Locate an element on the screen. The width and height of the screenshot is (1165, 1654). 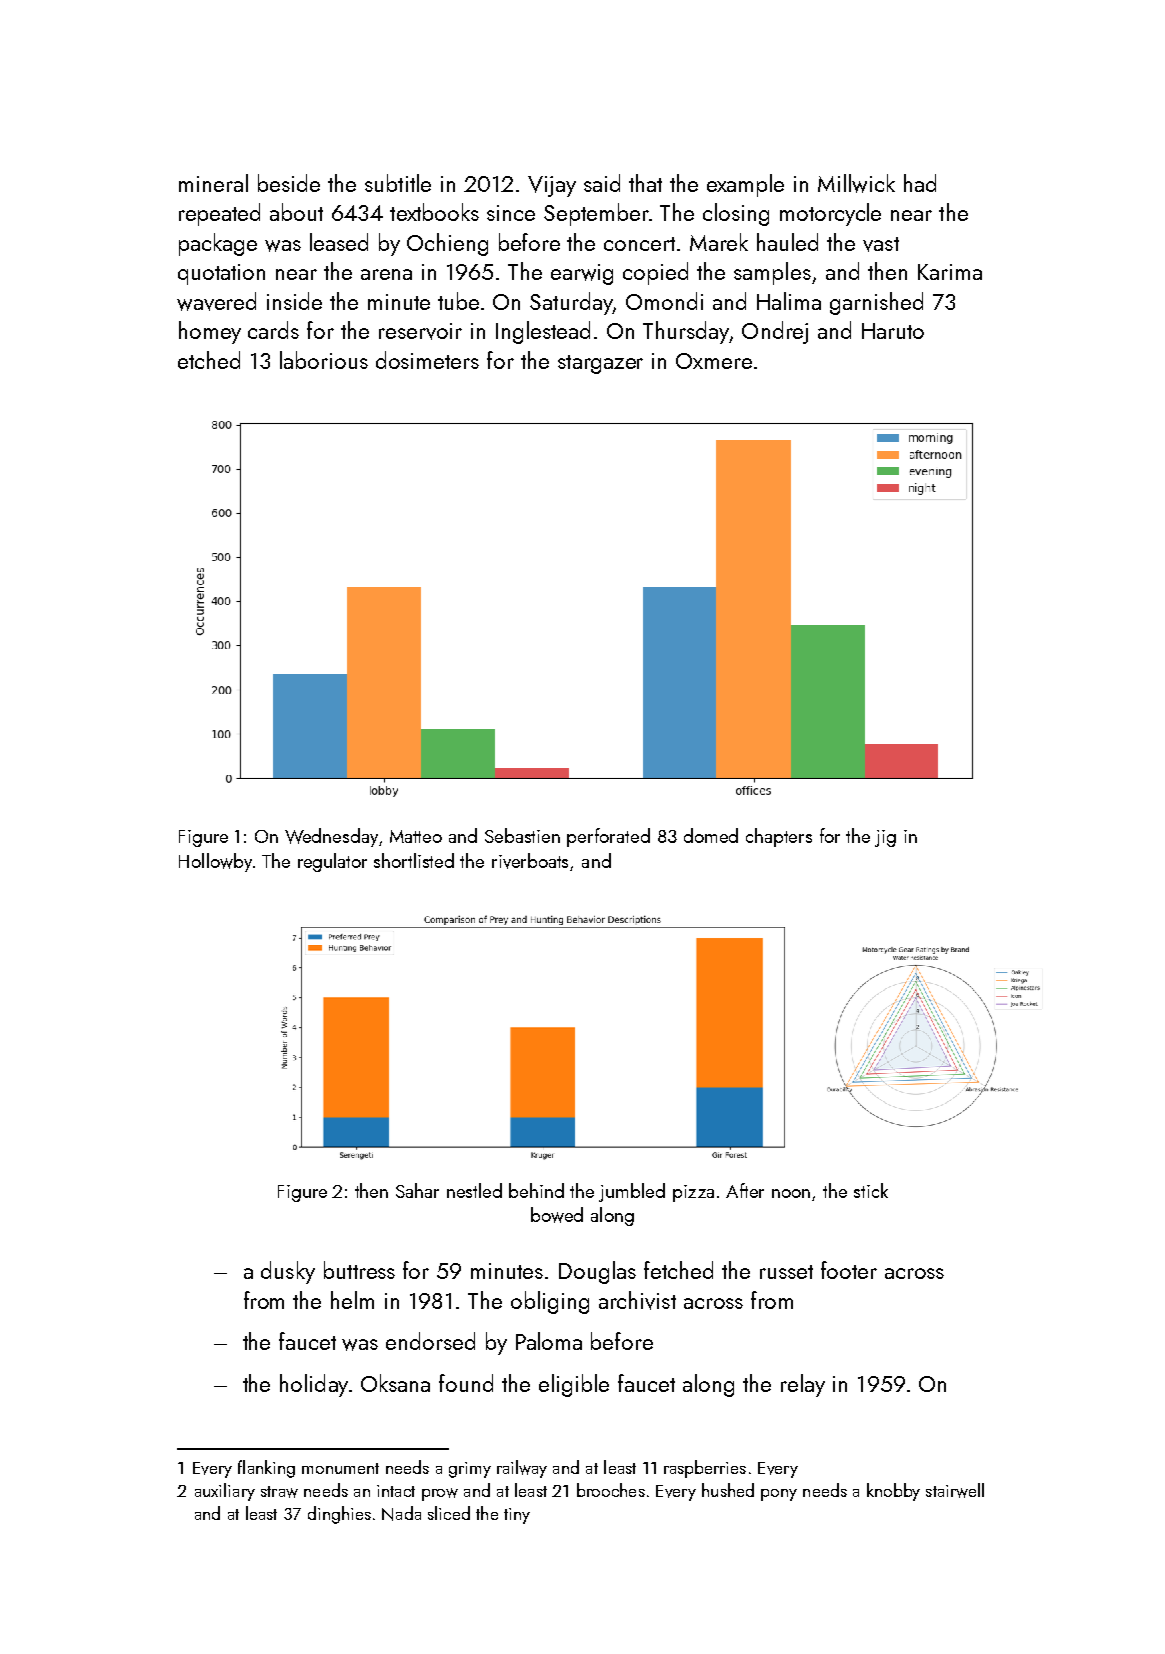
stairwell is located at coordinates (955, 1490).
